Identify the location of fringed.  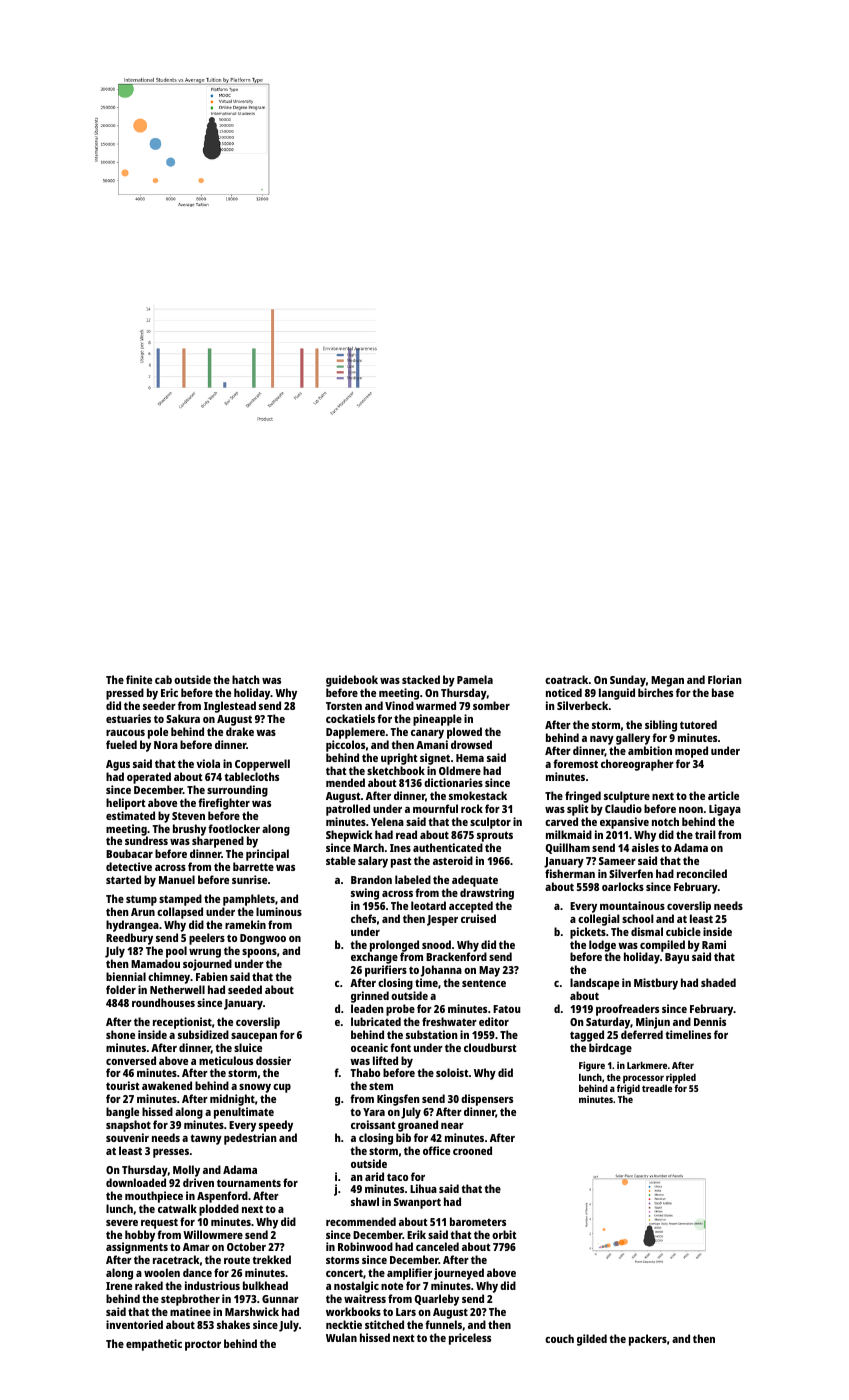
(583, 797).
